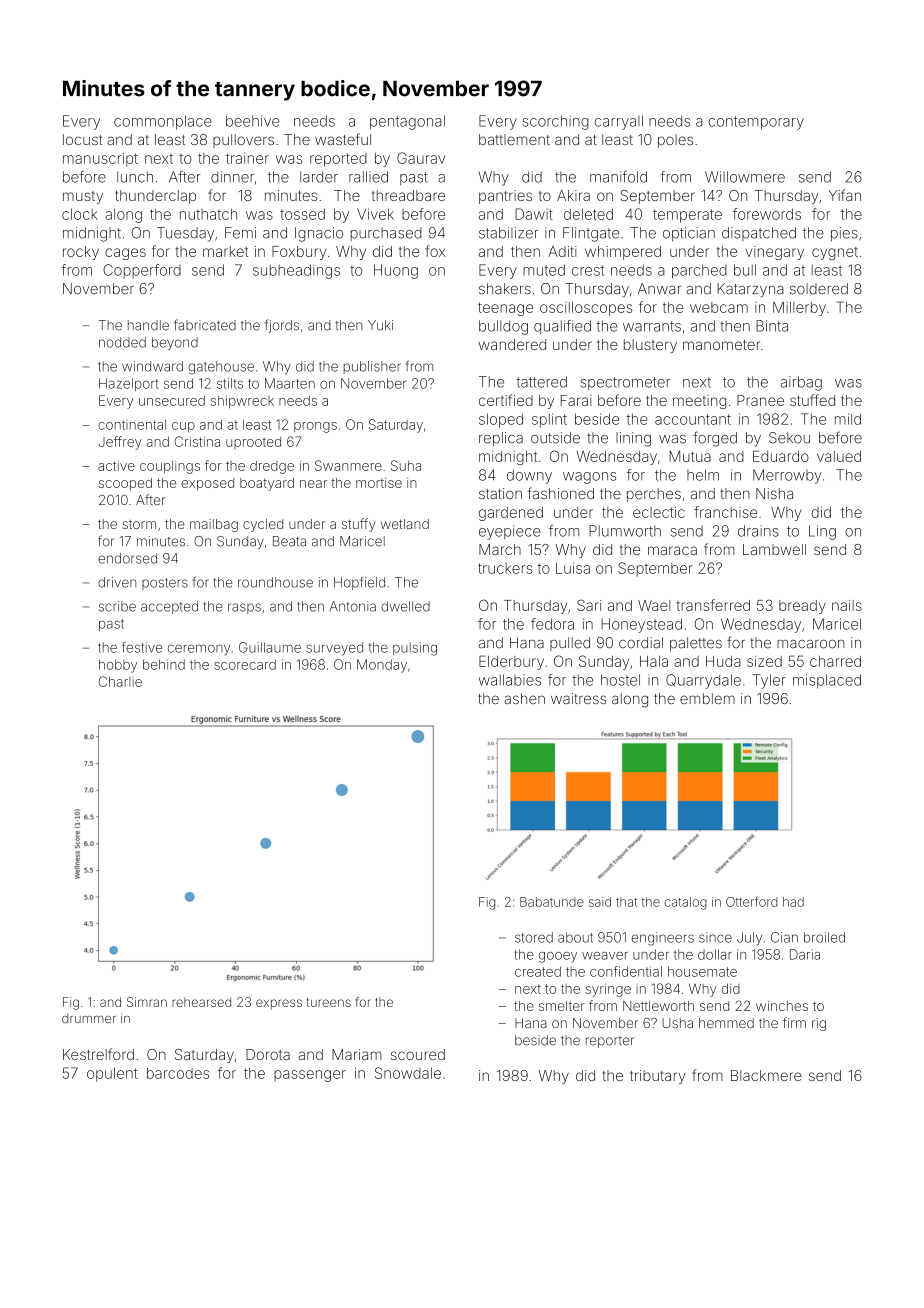 The width and height of the page is (924, 1308). What do you see at coordinates (407, 122) in the page?
I see `pentagonal` at bounding box center [407, 122].
